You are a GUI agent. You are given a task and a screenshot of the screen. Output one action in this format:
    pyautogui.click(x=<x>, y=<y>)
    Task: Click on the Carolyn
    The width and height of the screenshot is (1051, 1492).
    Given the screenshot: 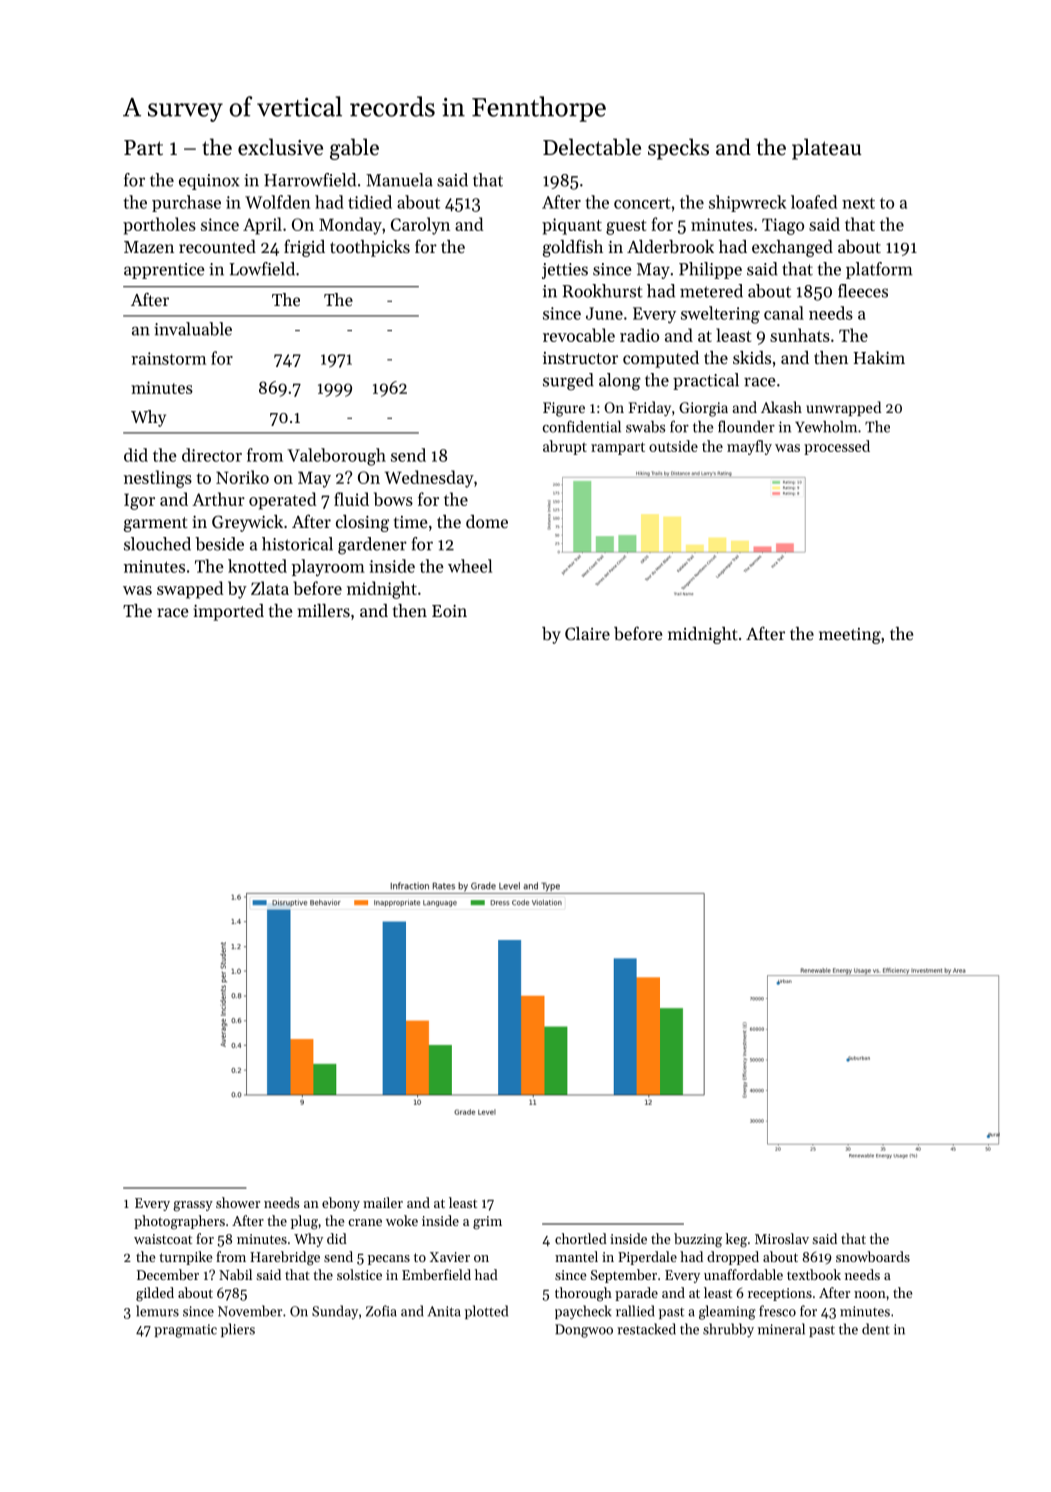 What is the action you would take?
    pyautogui.click(x=420, y=226)
